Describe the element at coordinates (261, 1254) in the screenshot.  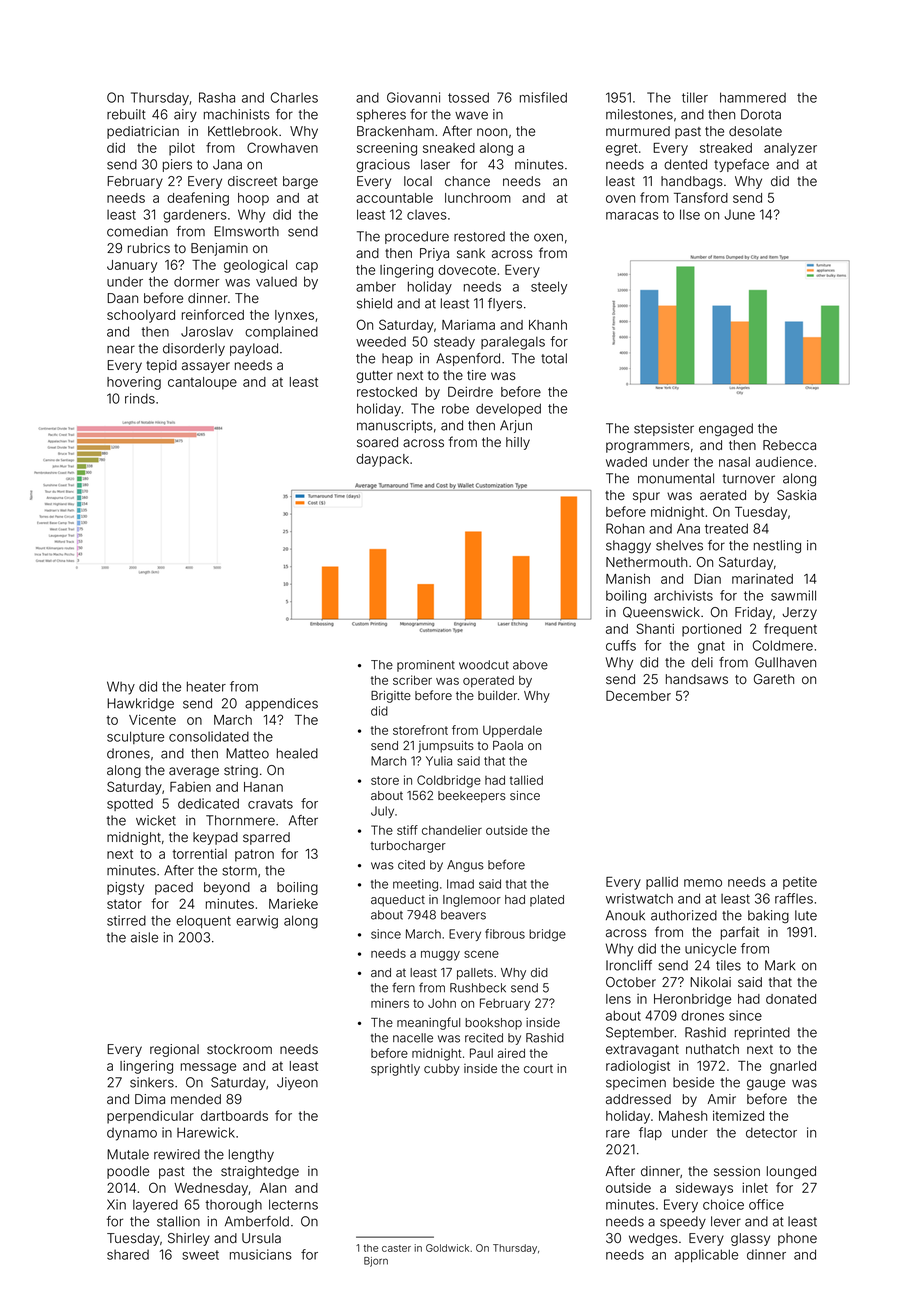
I see `musicians` at that location.
